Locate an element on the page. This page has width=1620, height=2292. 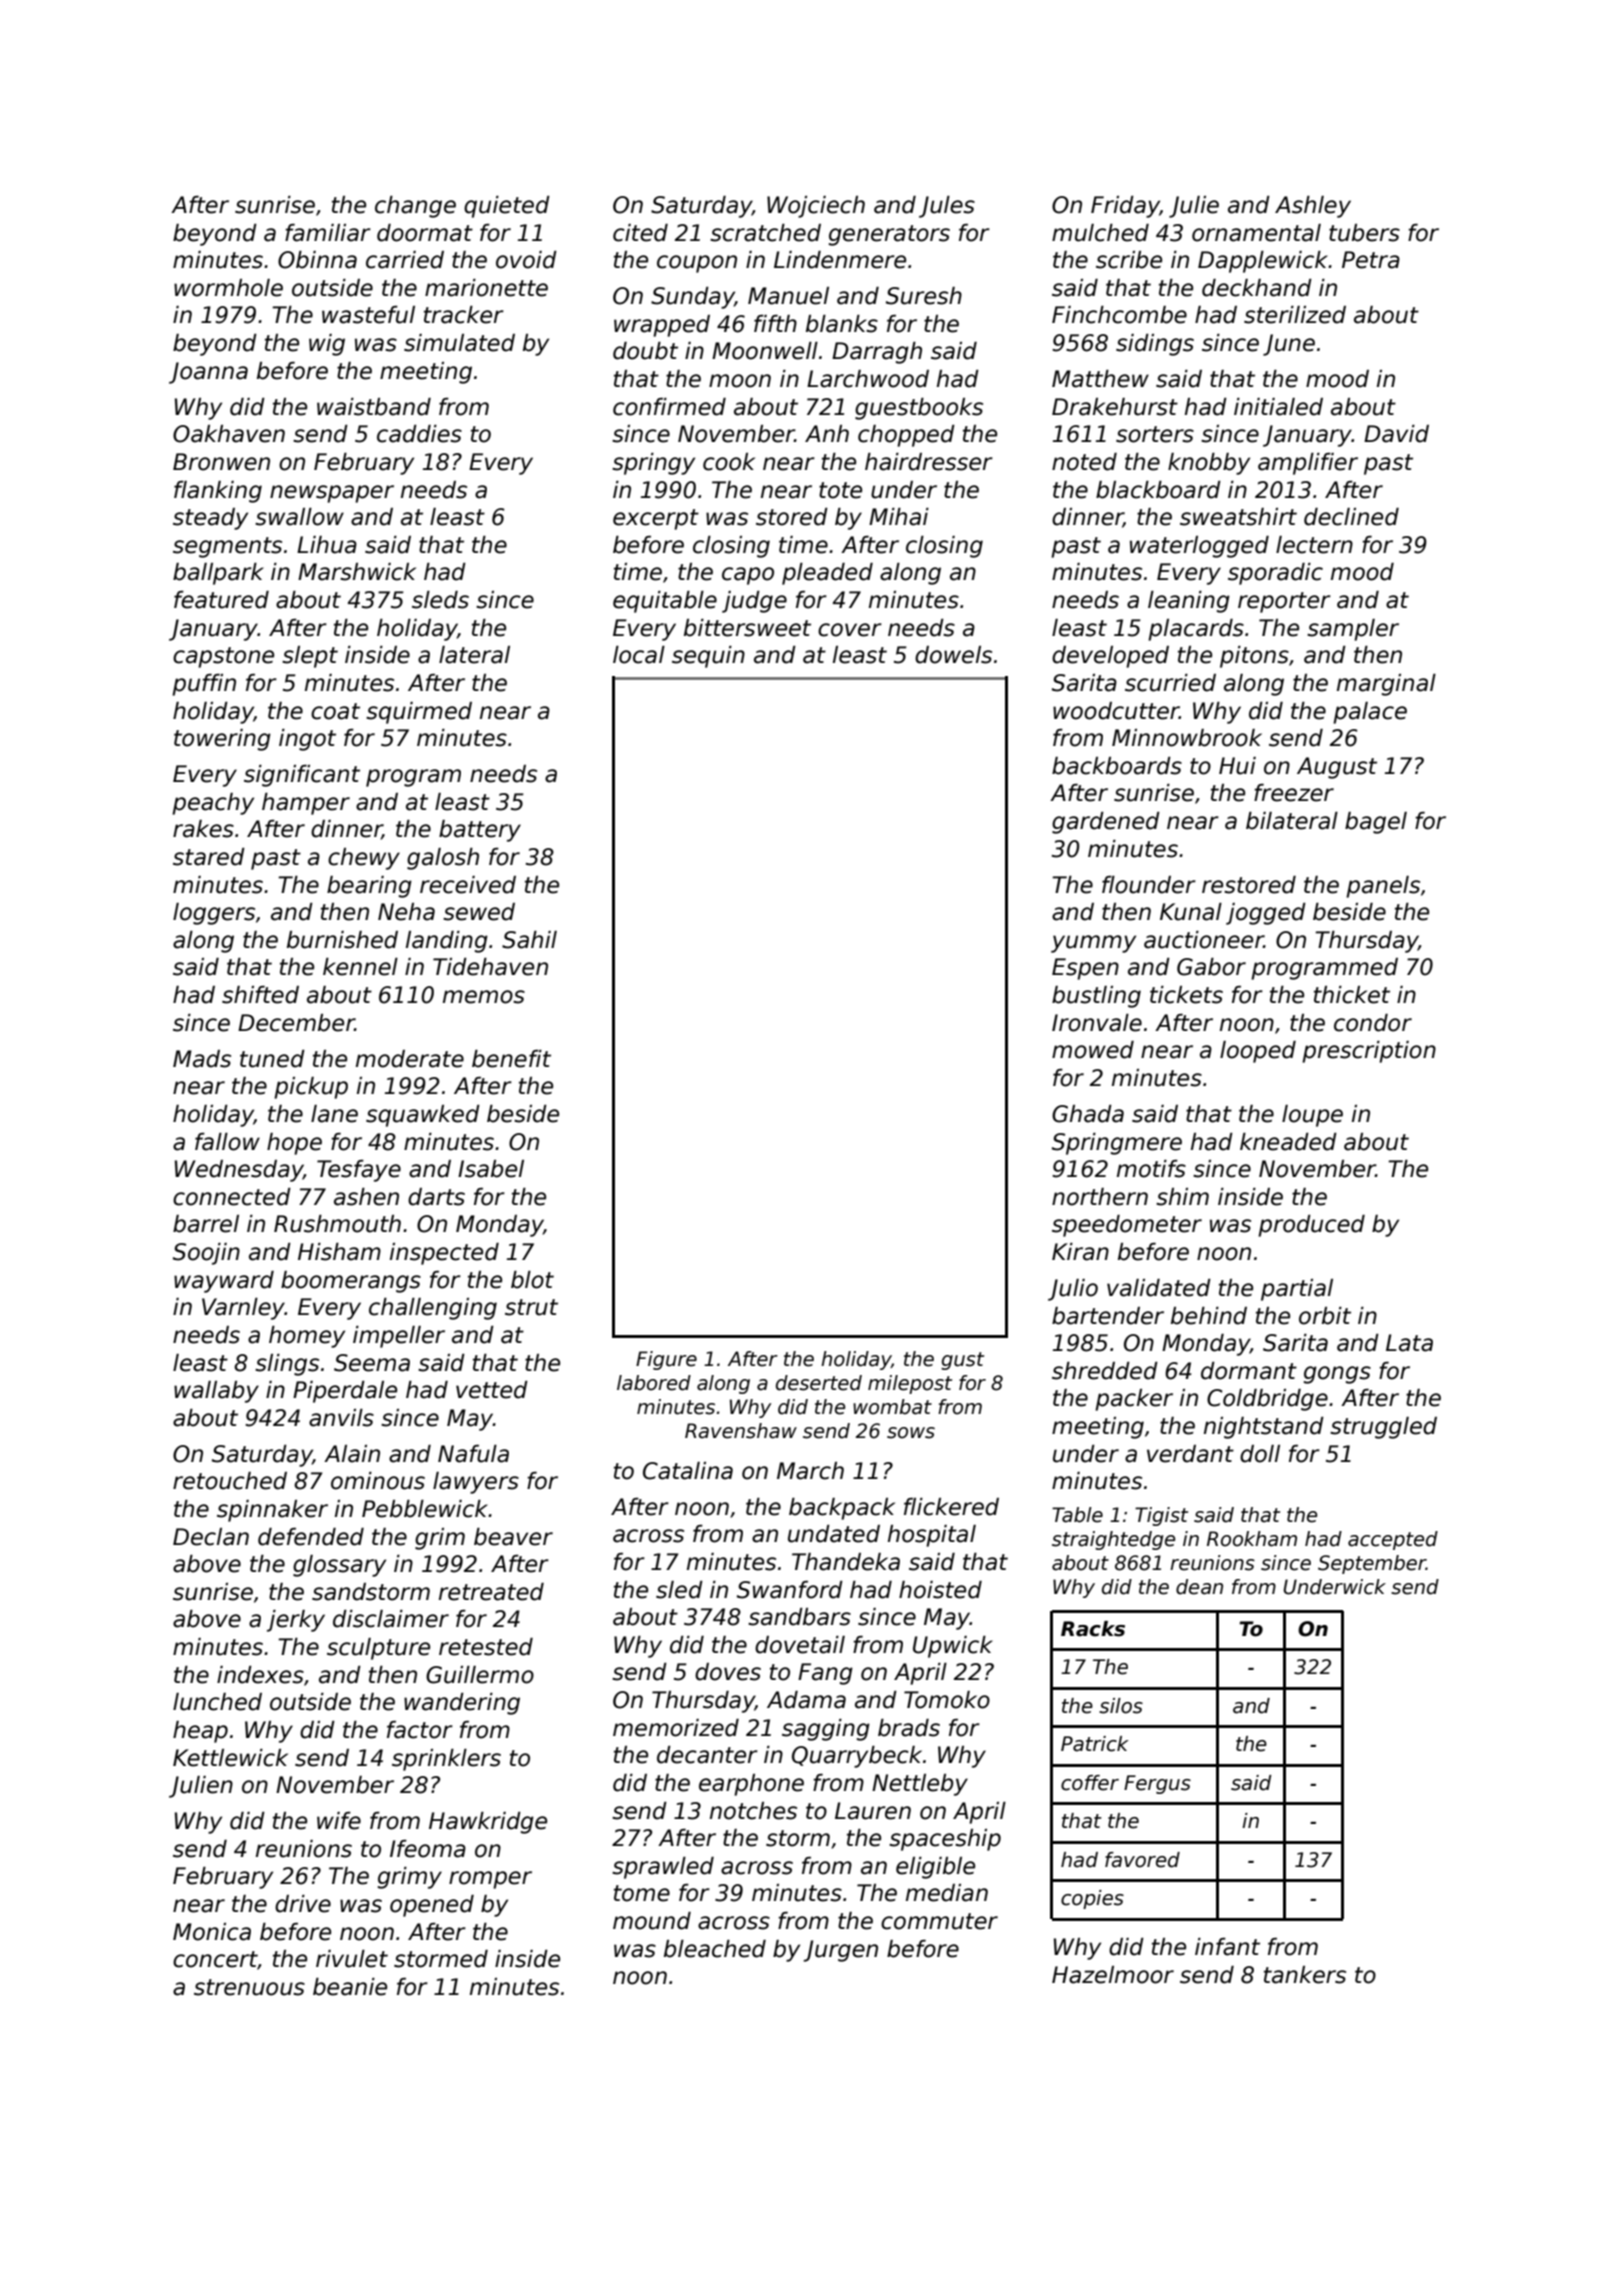
Hisham is located at coordinates (339, 1252).
